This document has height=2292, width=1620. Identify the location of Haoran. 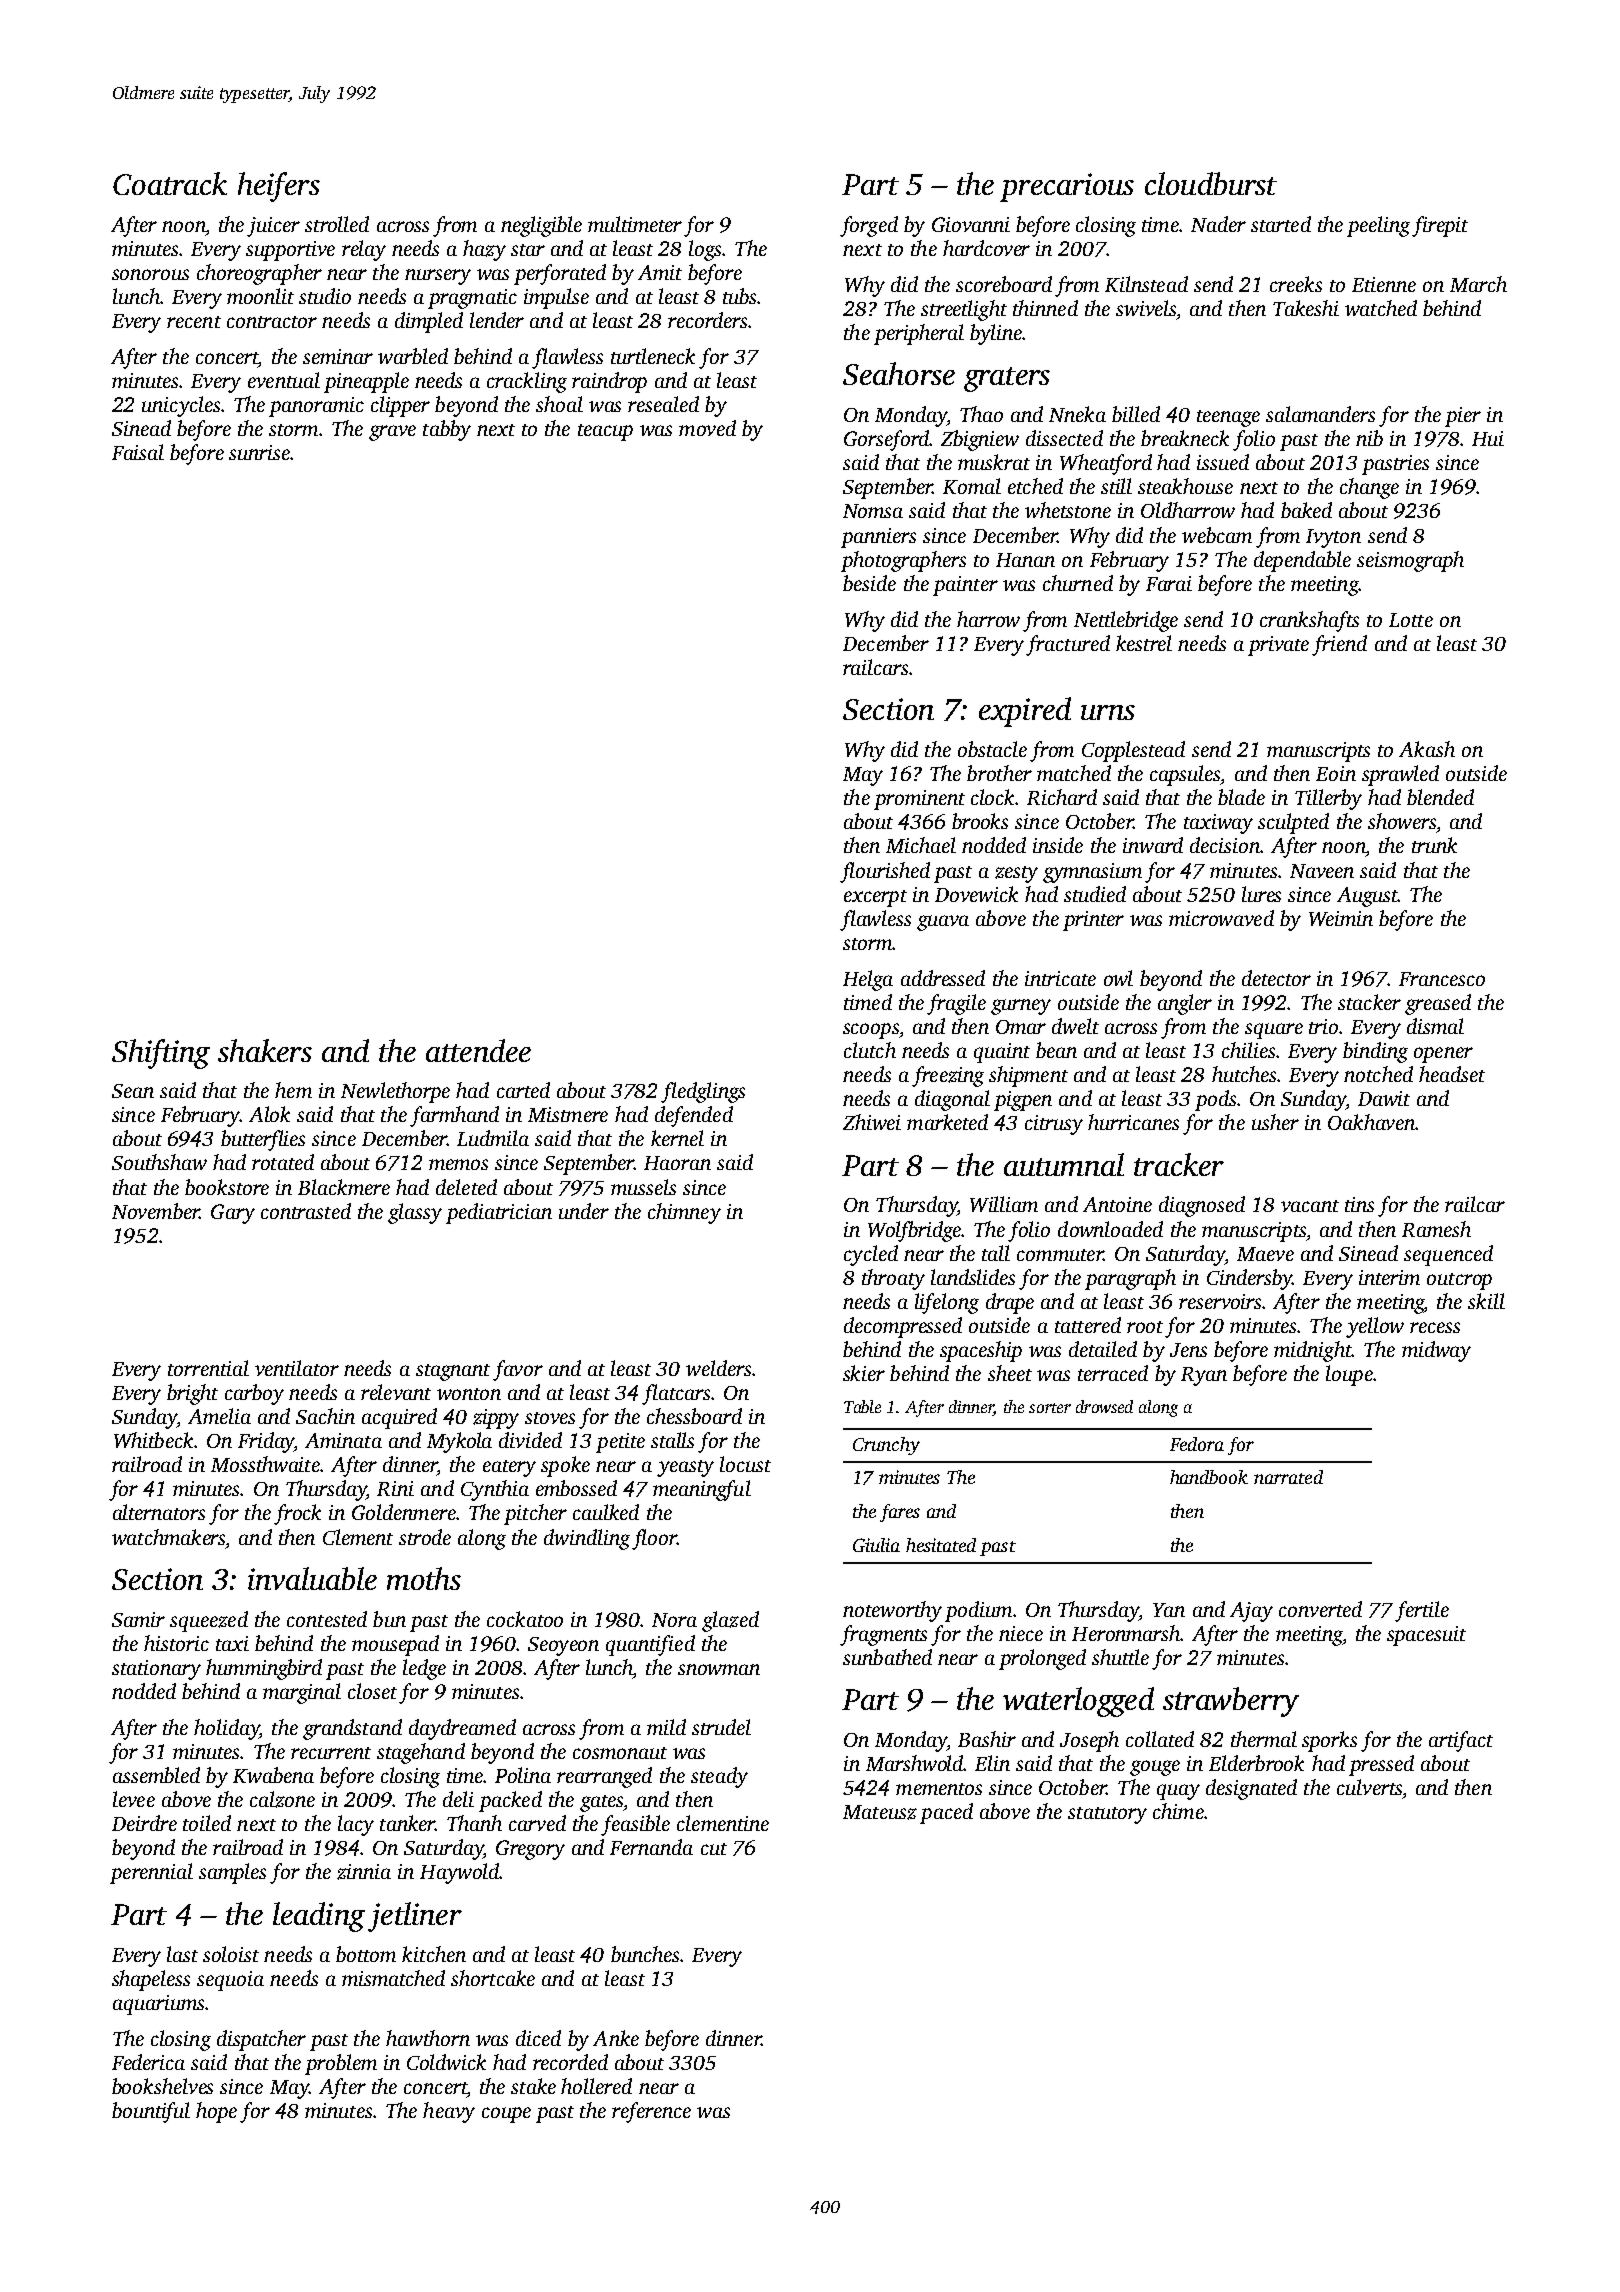
(677, 1163).
